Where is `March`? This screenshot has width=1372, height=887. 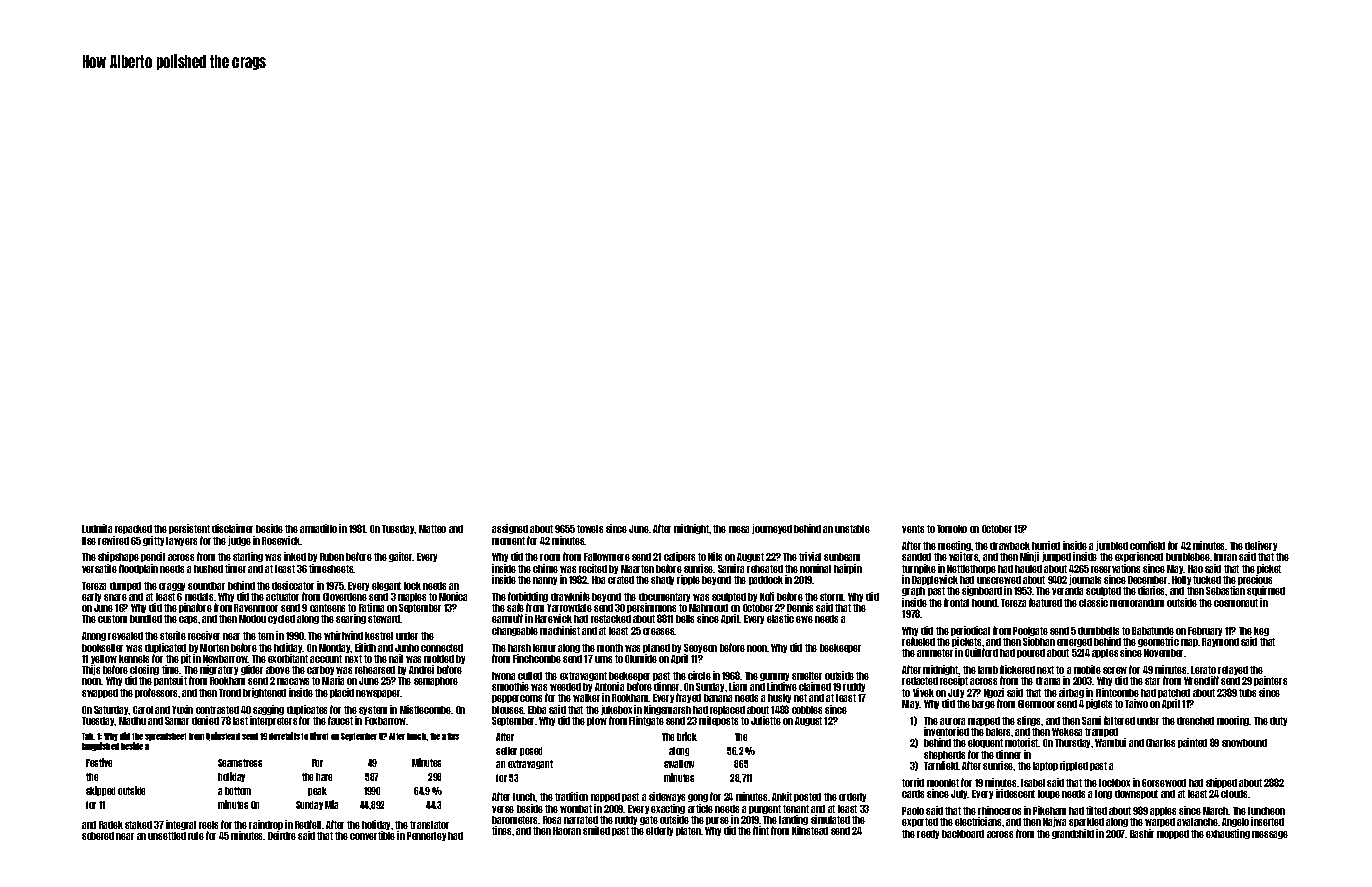 March is located at coordinates (1215, 811).
